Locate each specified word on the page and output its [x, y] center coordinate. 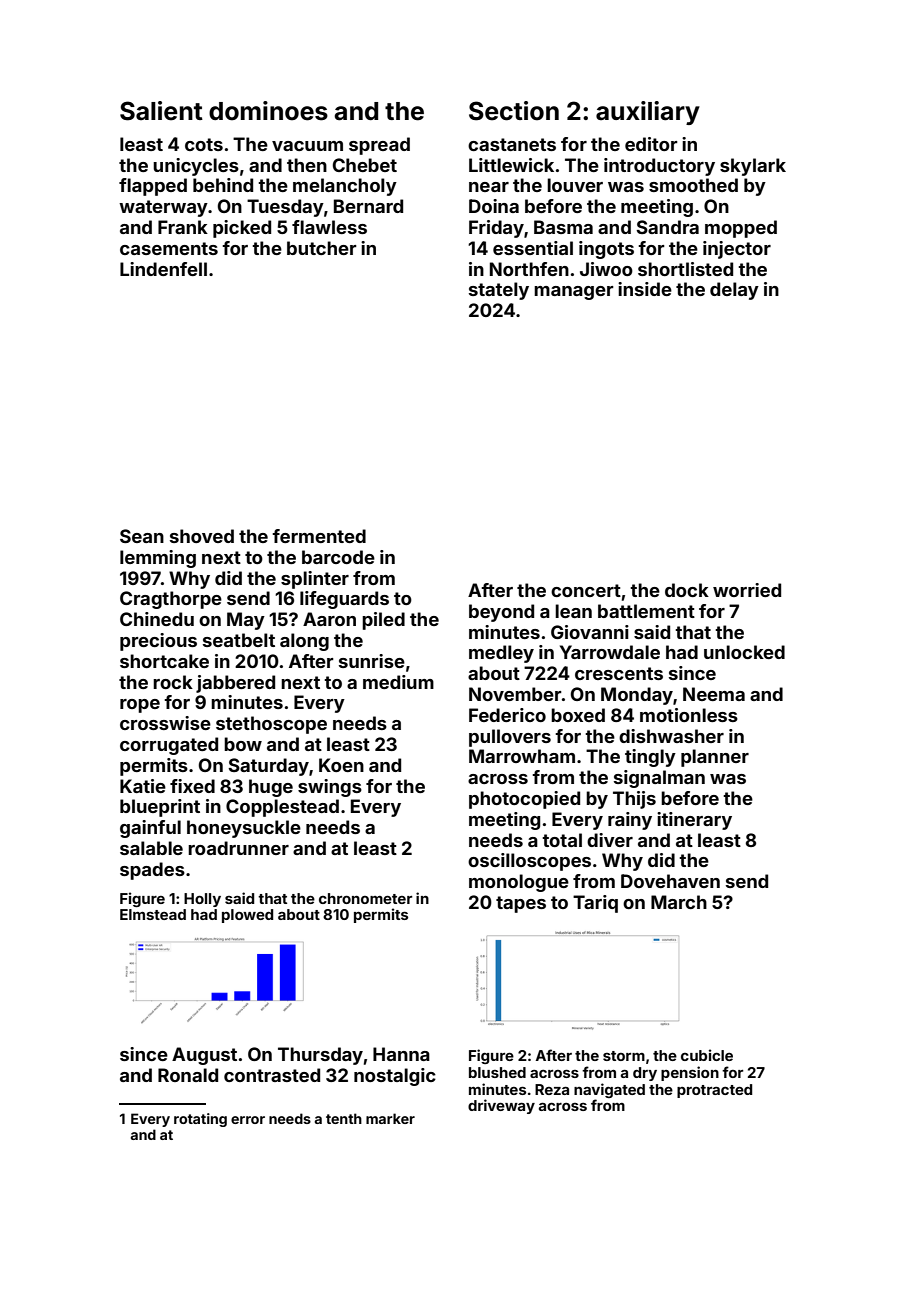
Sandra [667, 227]
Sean [142, 536]
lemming [158, 559]
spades [152, 871]
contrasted [272, 1075]
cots [204, 144]
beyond [501, 613]
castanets [512, 144]
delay [734, 291]
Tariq [595, 904]
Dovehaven [670, 881]
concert [586, 590]
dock [687, 590]
